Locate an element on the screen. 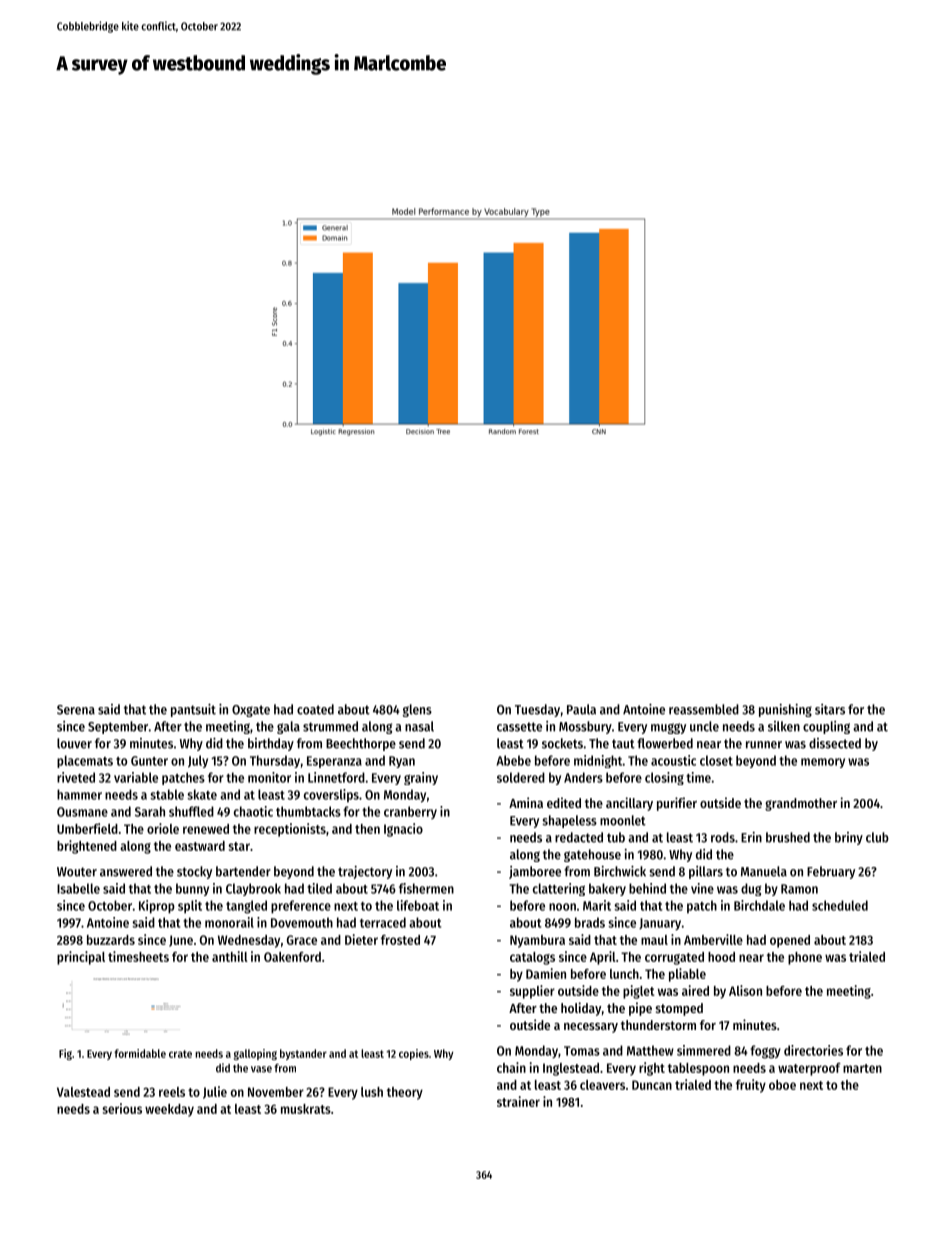 The image size is (952, 1233). anthill is located at coordinates (230, 956).
